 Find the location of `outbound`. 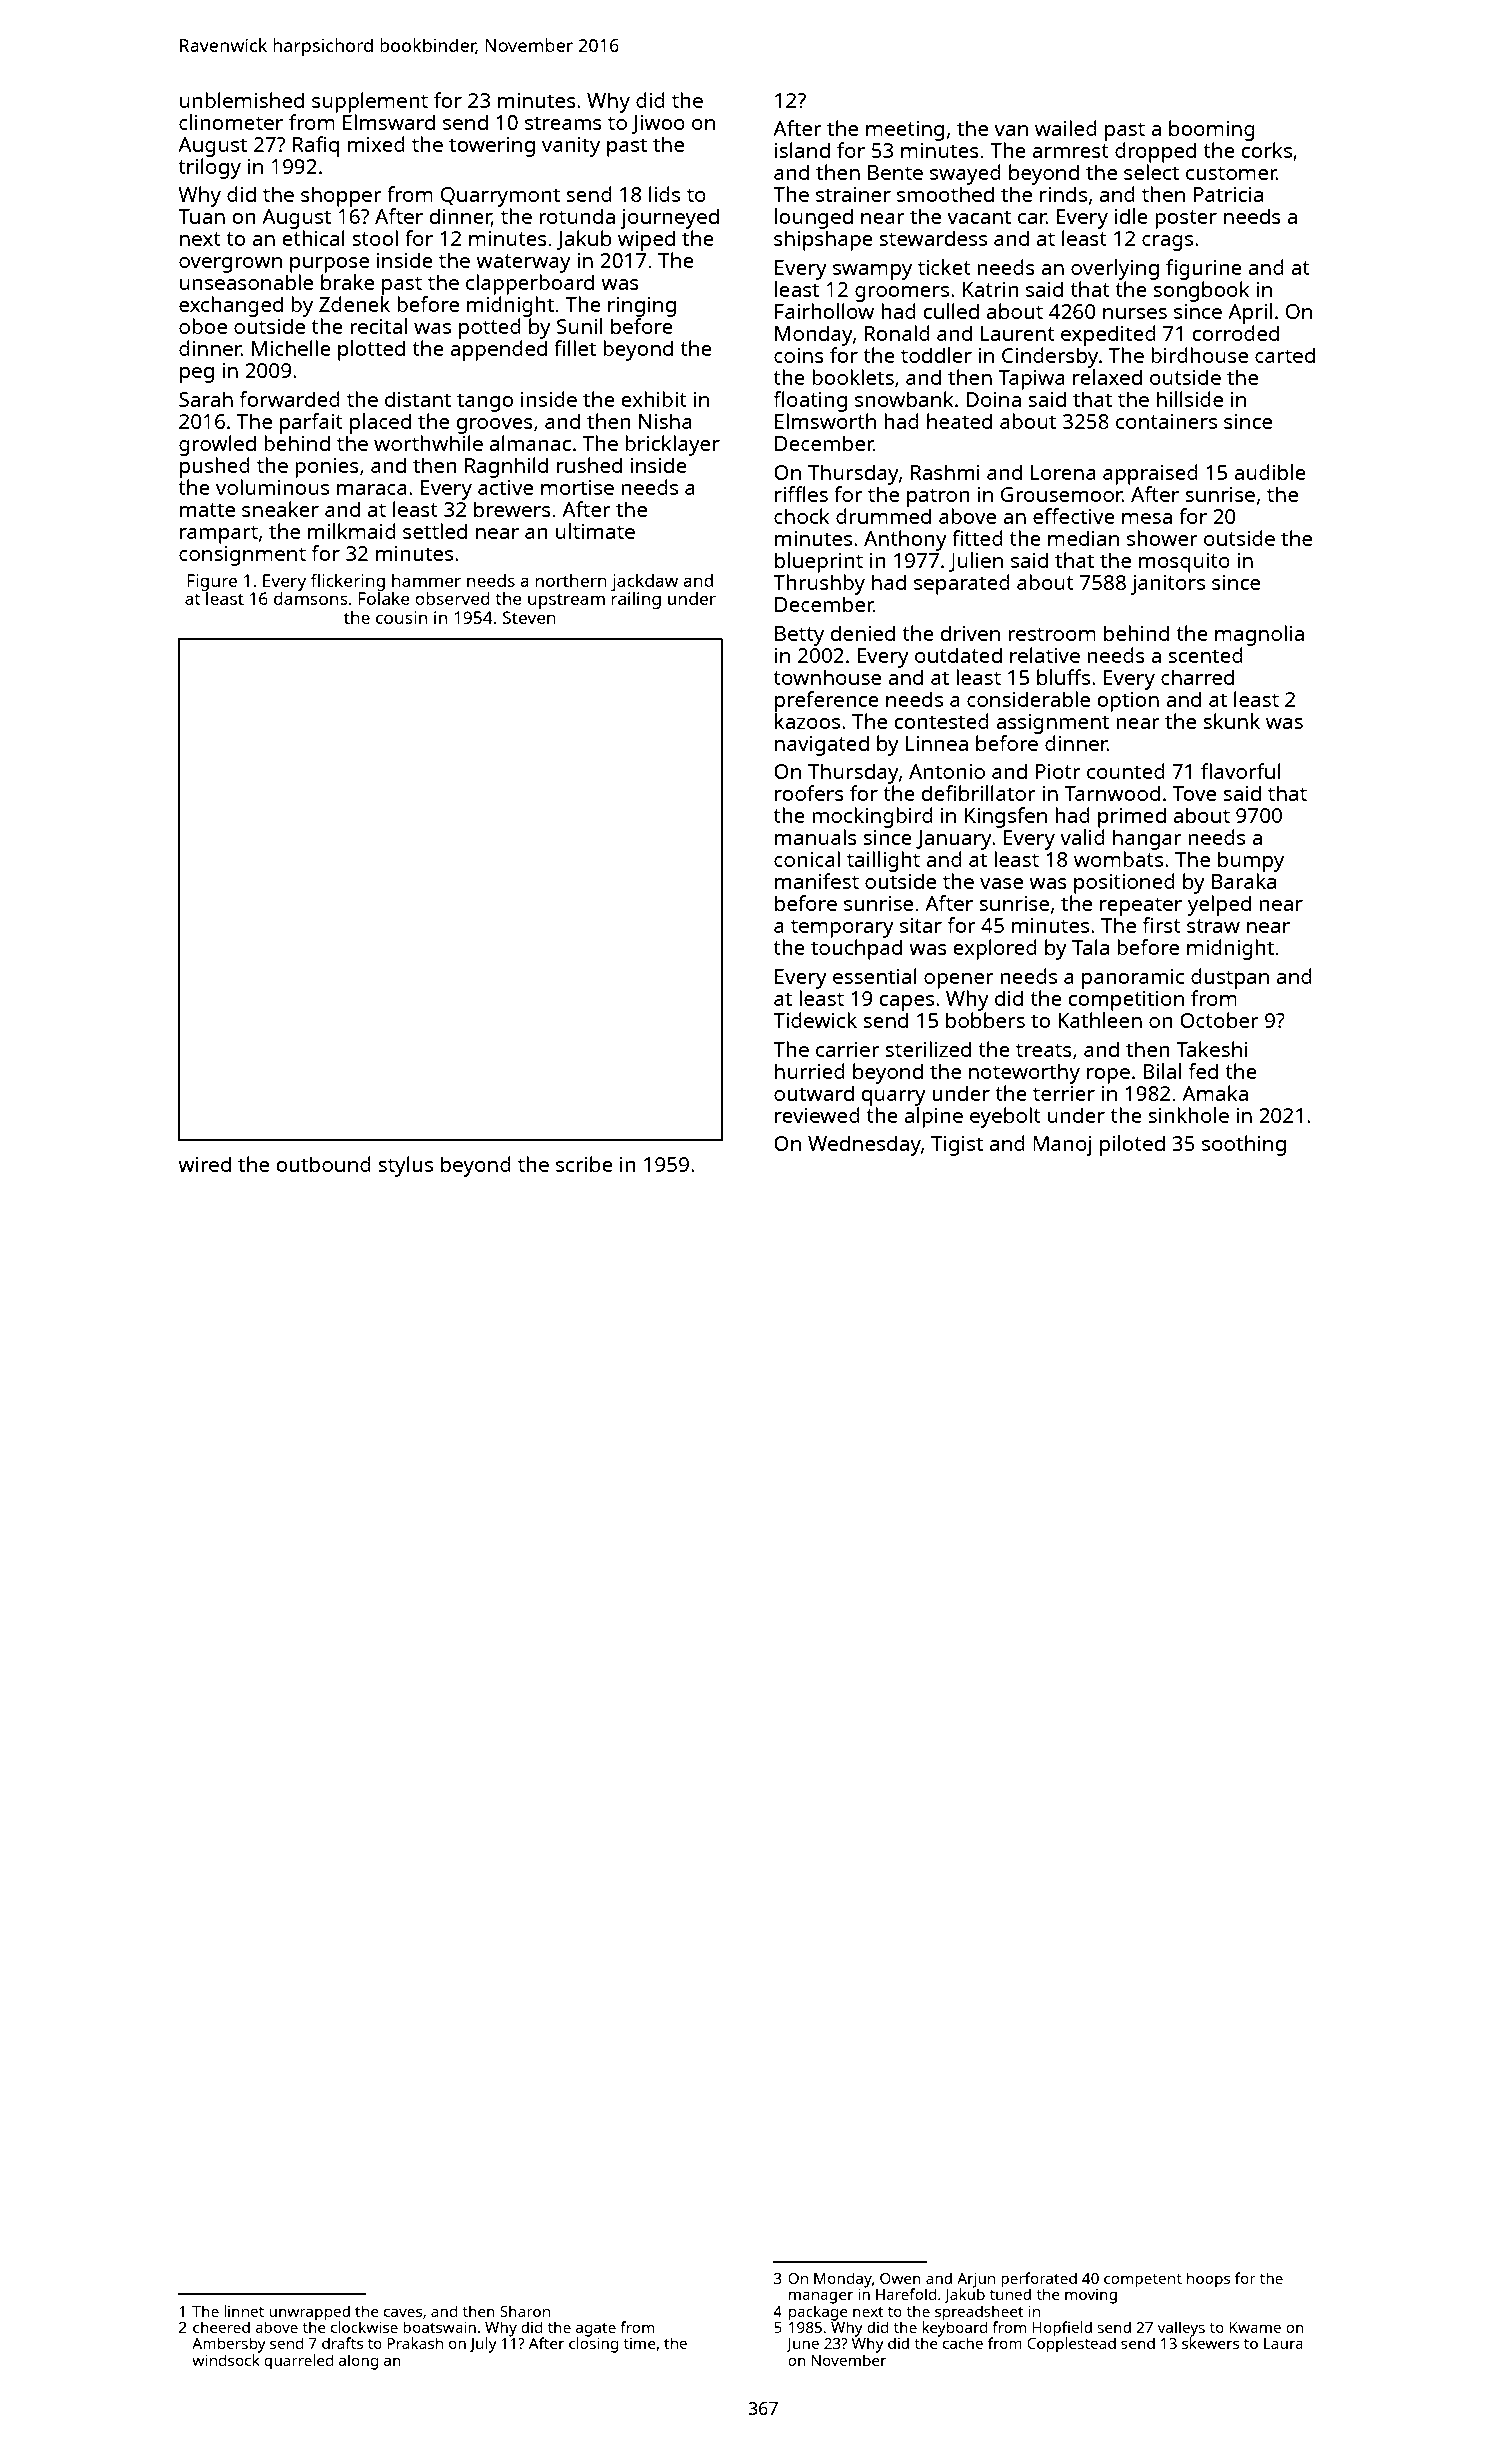

outbound is located at coordinates (323, 1164).
